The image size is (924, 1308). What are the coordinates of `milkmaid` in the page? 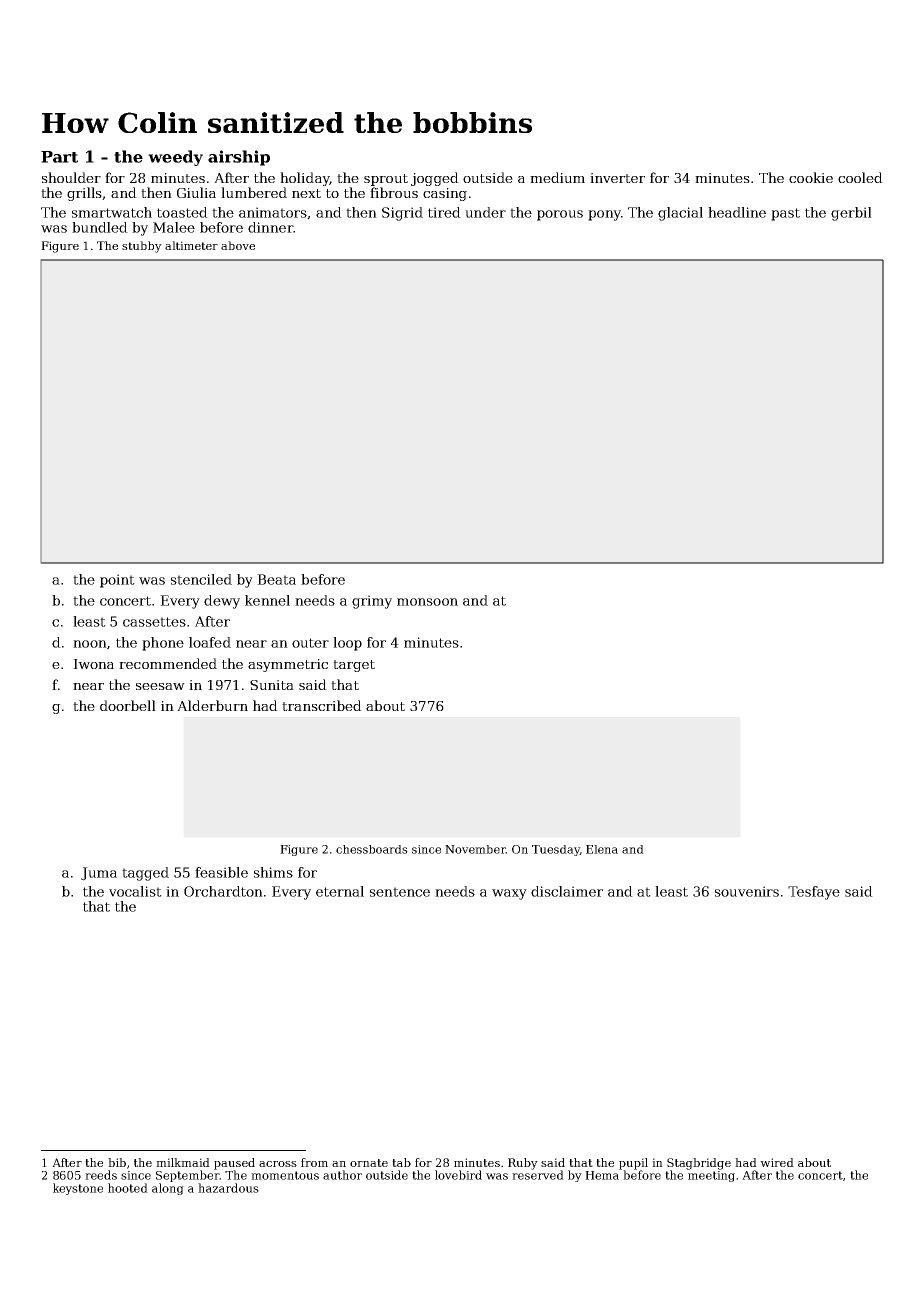 It's located at (183, 1162).
